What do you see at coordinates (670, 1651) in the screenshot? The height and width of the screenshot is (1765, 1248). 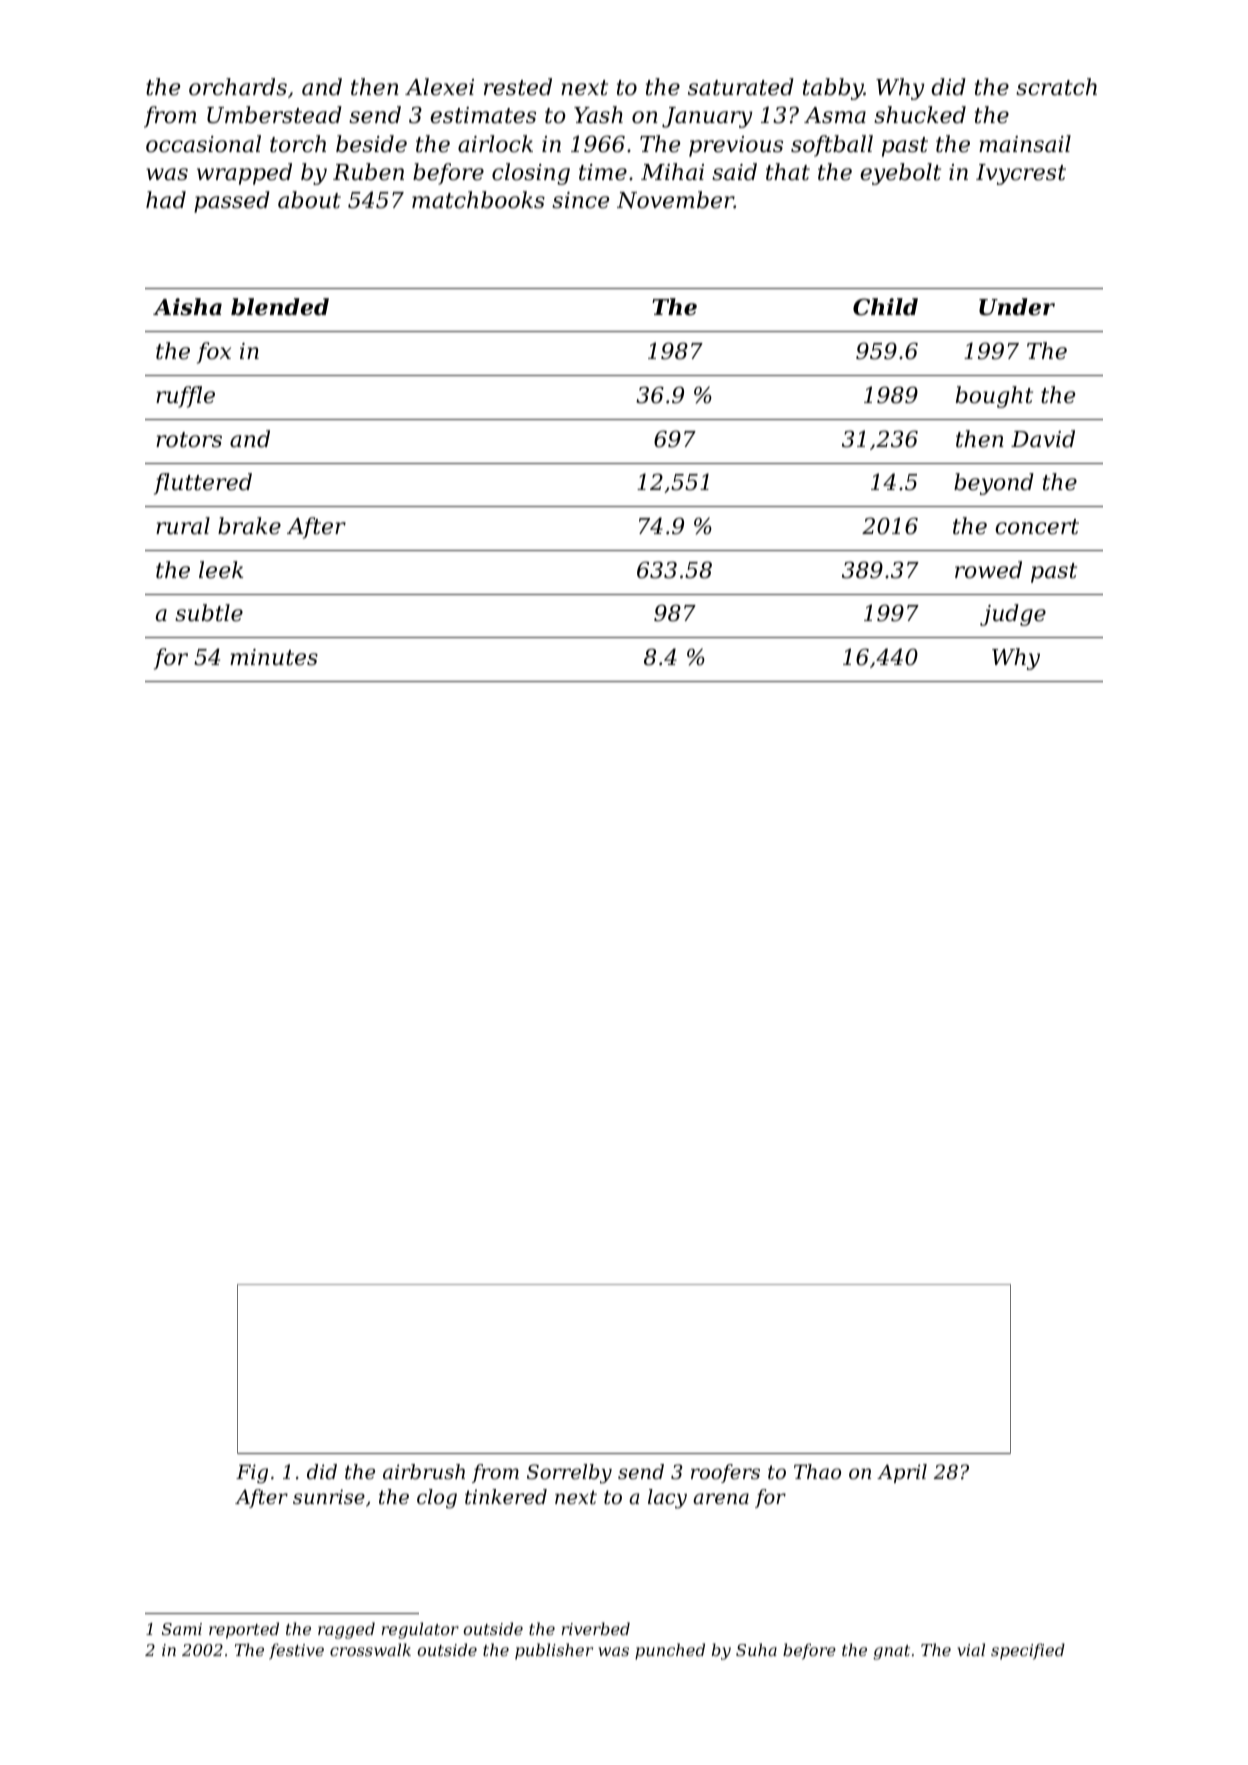 I see `punched` at bounding box center [670, 1651].
